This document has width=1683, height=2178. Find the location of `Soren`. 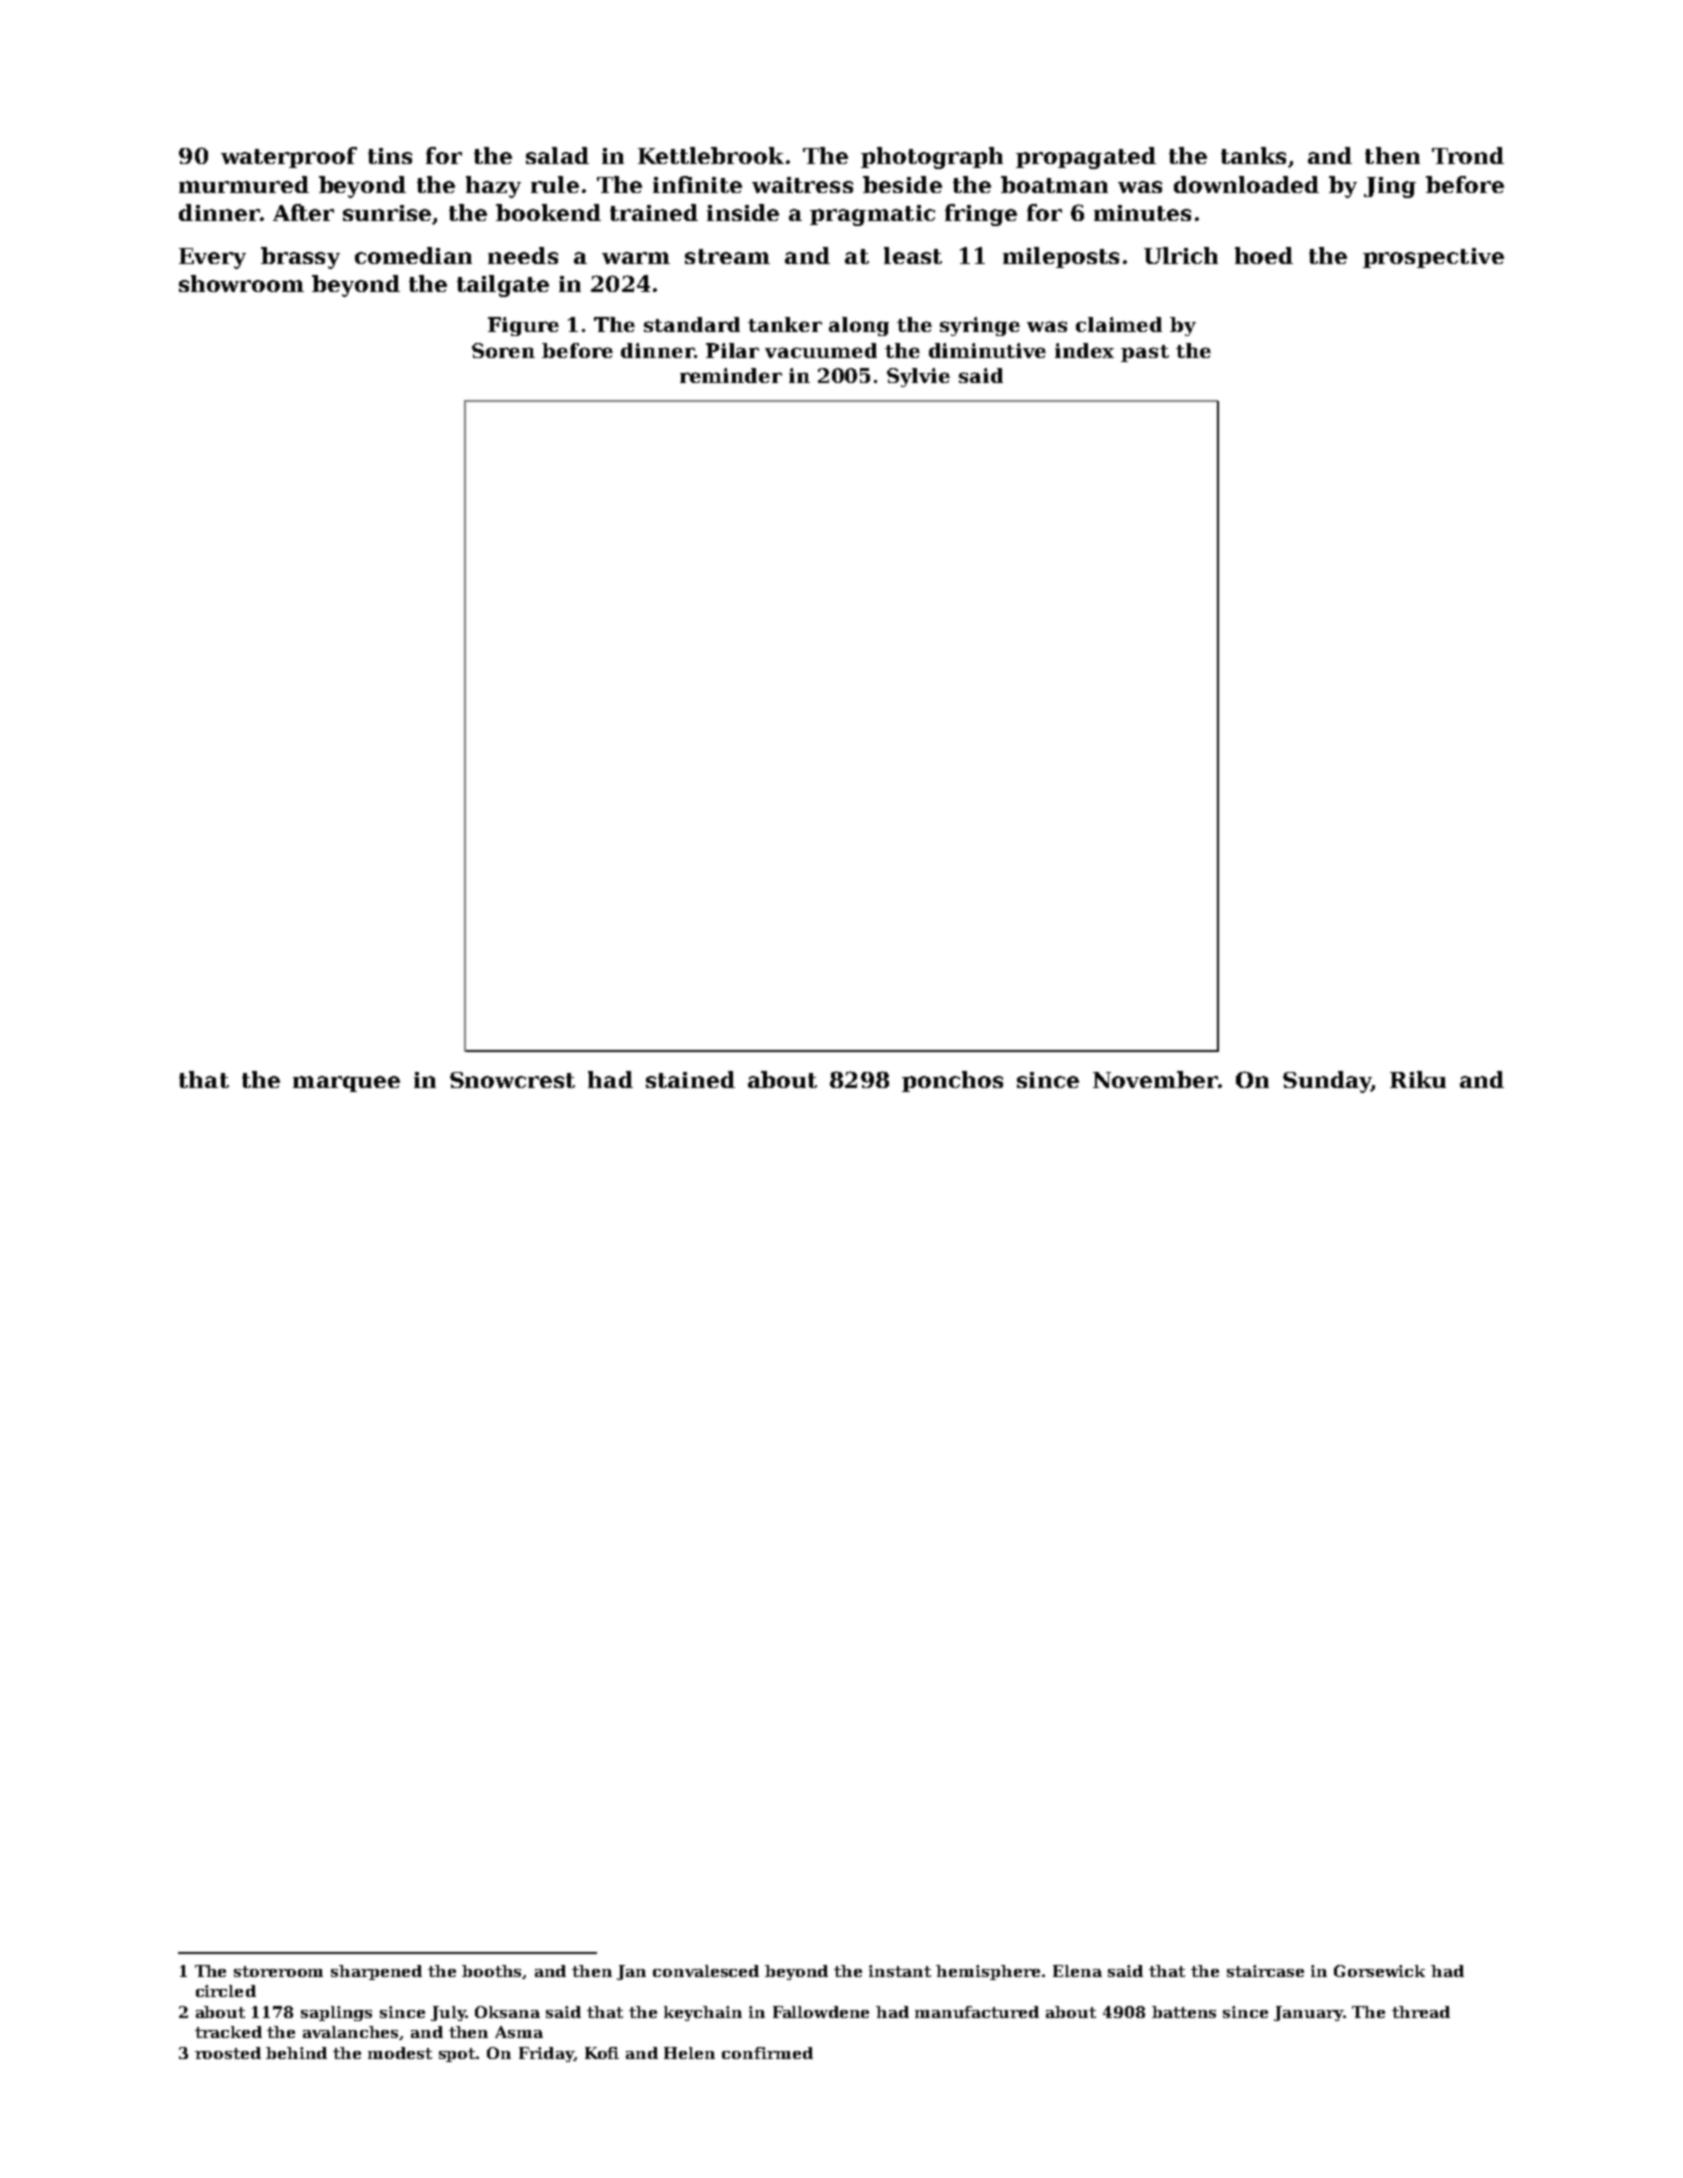

Soren is located at coordinates (503, 350).
